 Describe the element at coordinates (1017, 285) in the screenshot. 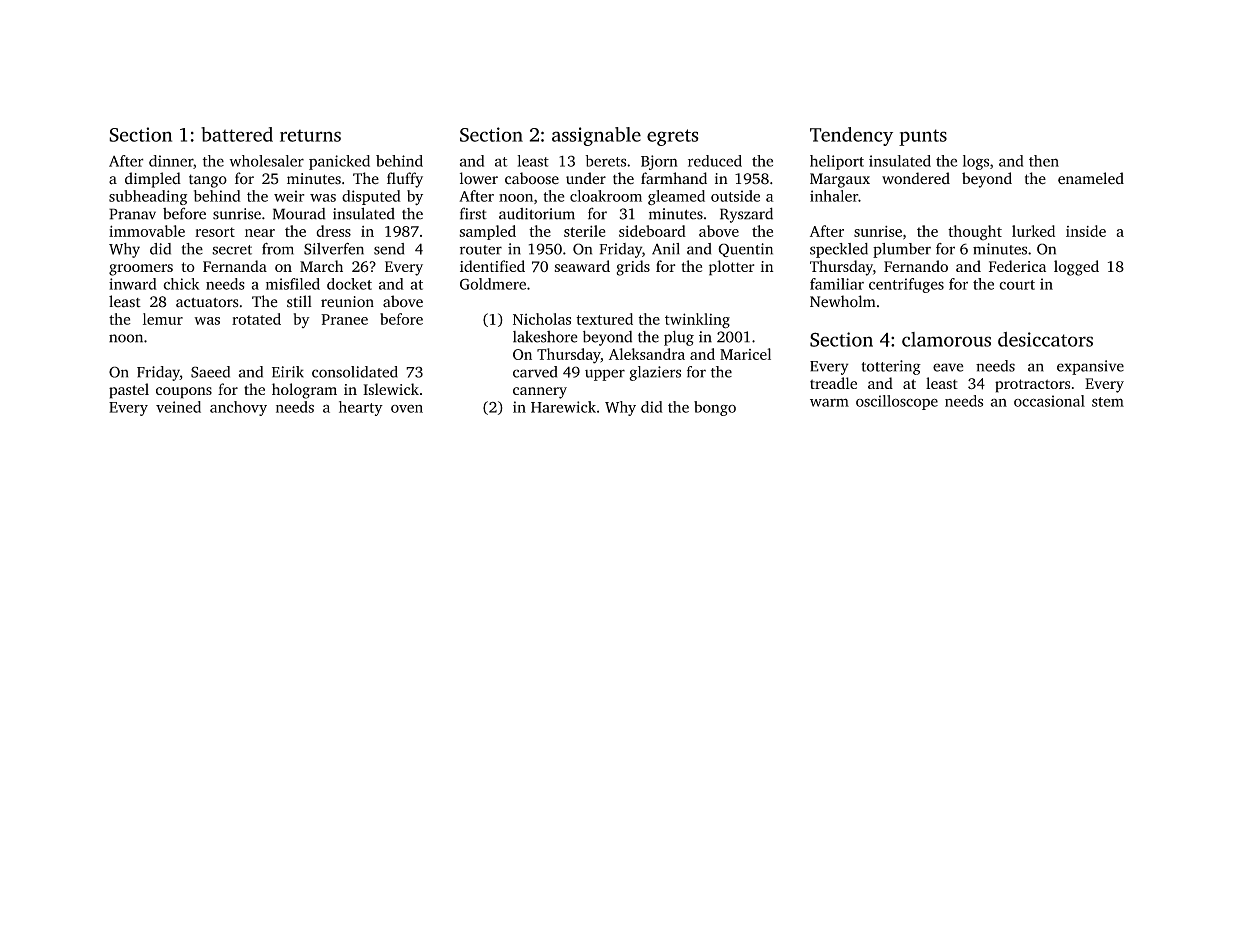

I see `court` at that location.
